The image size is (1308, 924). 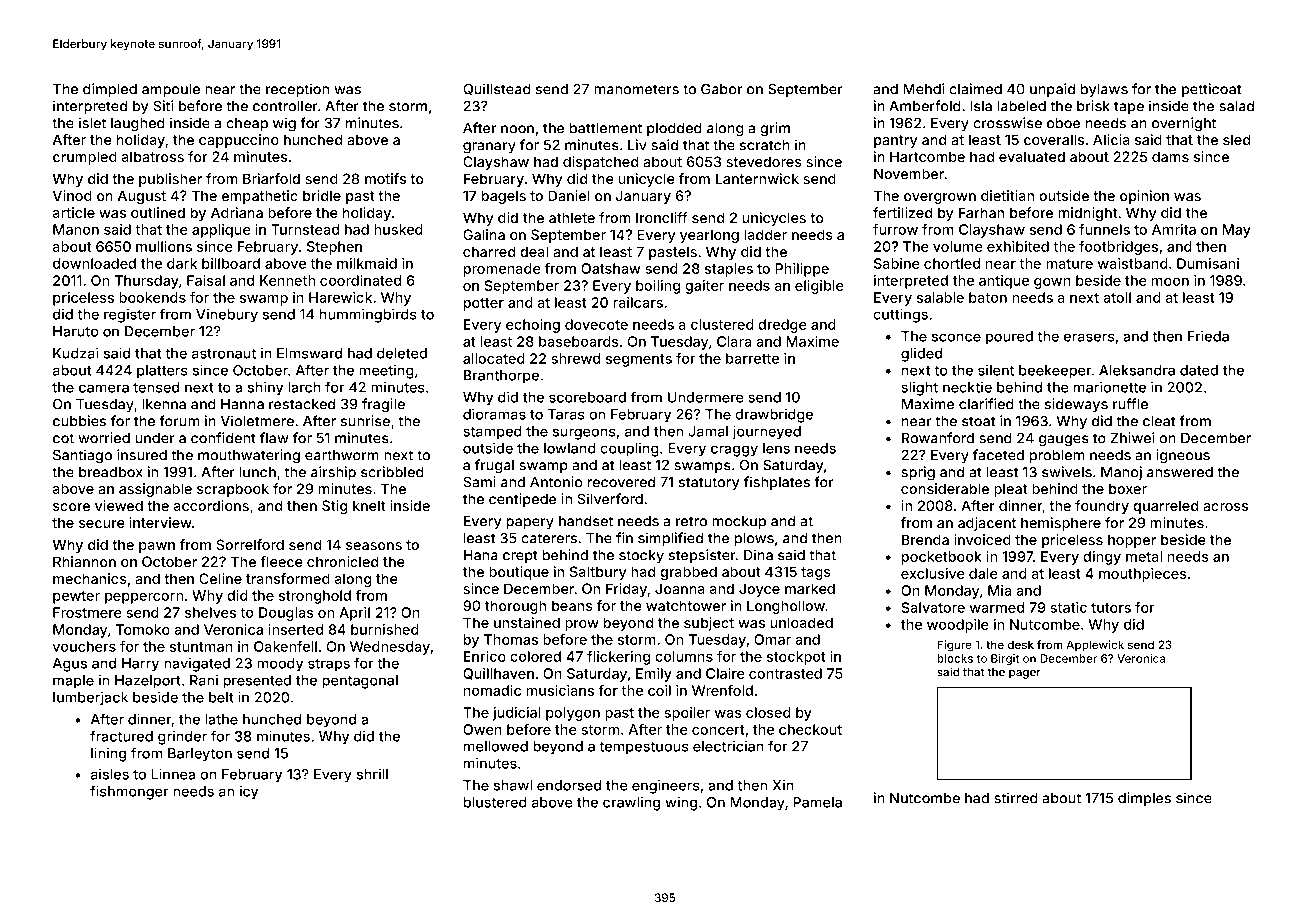 I want to click on papery, so click(x=530, y=523).
